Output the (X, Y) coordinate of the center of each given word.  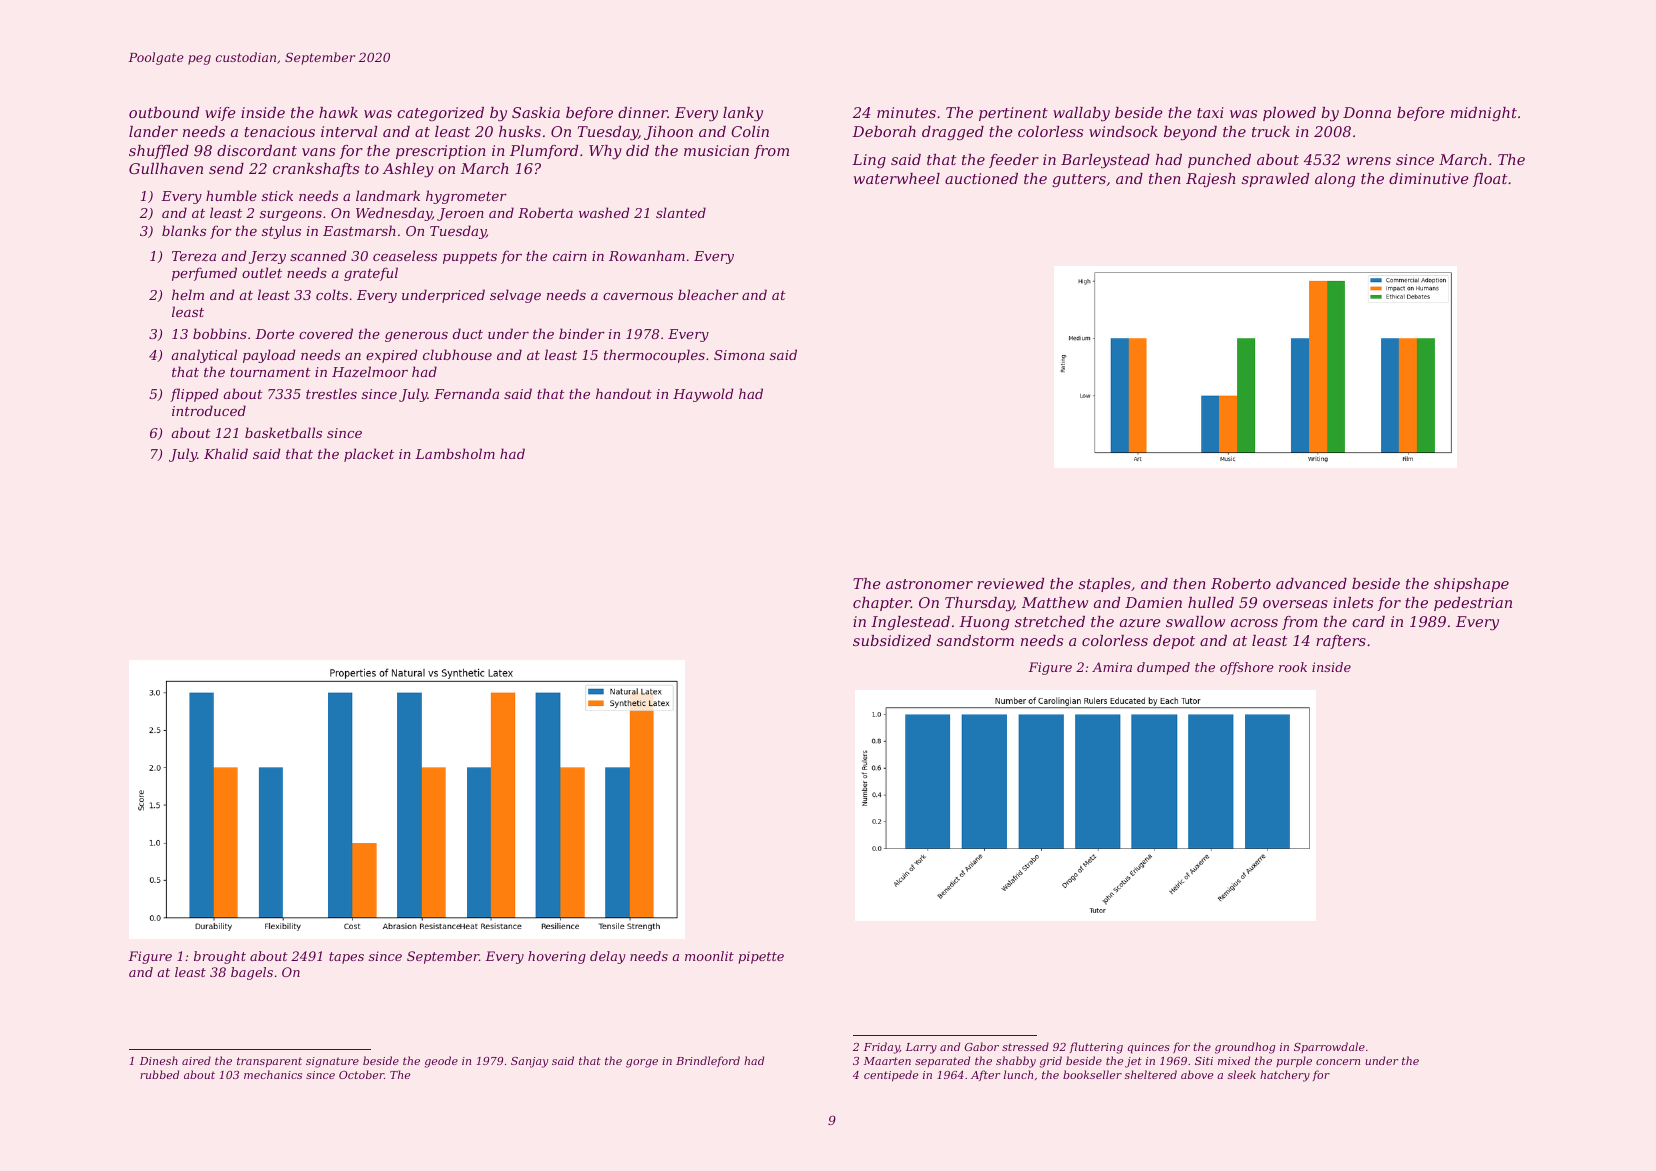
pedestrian (1473, 604)
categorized (440, 114)
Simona (739, 355)
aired (196, 1060)
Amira (1112, 667)
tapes (346, 958)
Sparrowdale (1329, 1047)
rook (1293, 667)
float (1490, 180)
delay (608, 957)
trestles (331, 393)
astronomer (929, 584)
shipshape (1471, 585)
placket (369, 455)
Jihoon (668, 133)
